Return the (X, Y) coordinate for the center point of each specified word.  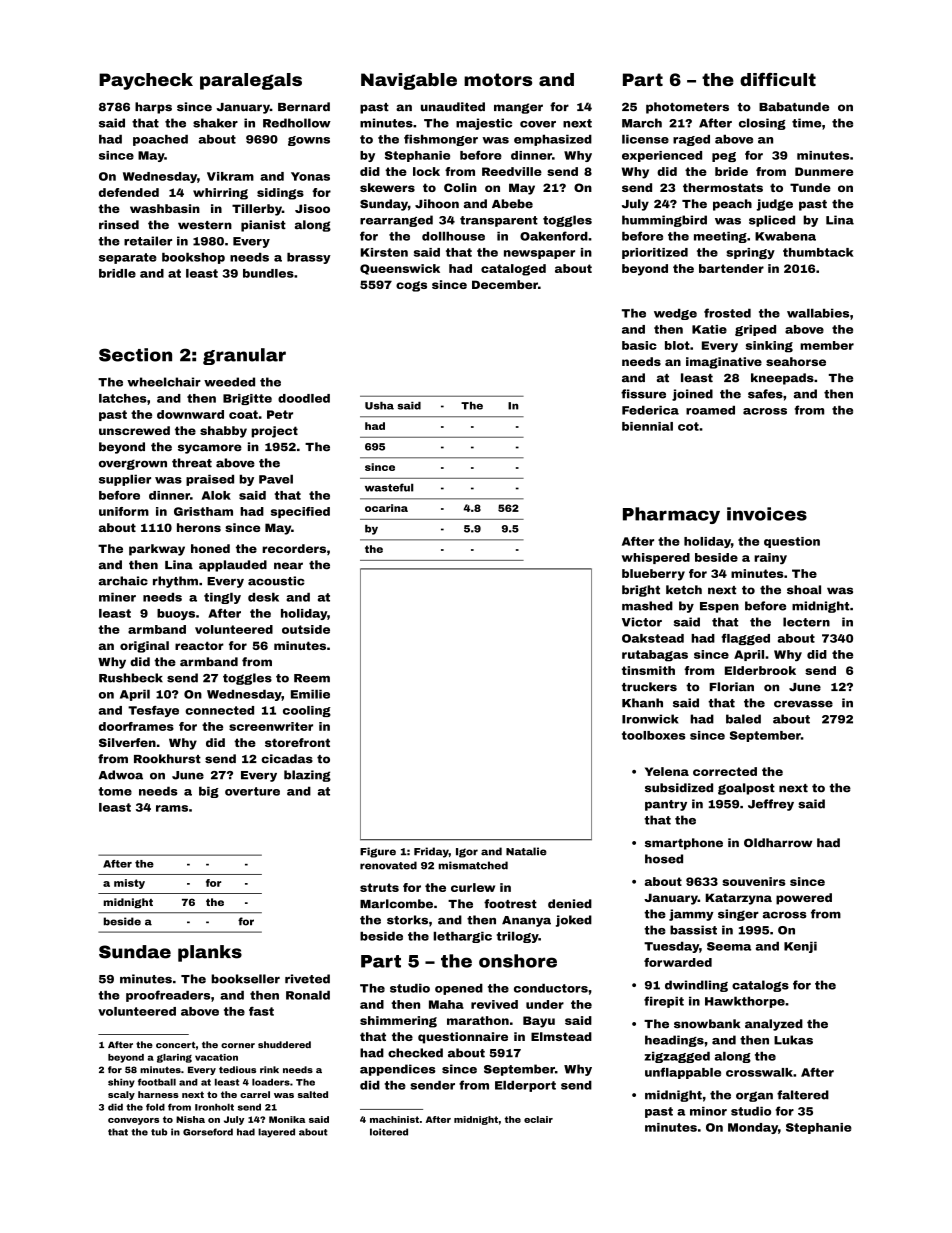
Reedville (512, 171)
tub (159, 1132)
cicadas (287, 759)
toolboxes (654, 735)
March (642, 123)
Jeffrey (771, 805)
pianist (263, 226)
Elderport (525, 1086)
